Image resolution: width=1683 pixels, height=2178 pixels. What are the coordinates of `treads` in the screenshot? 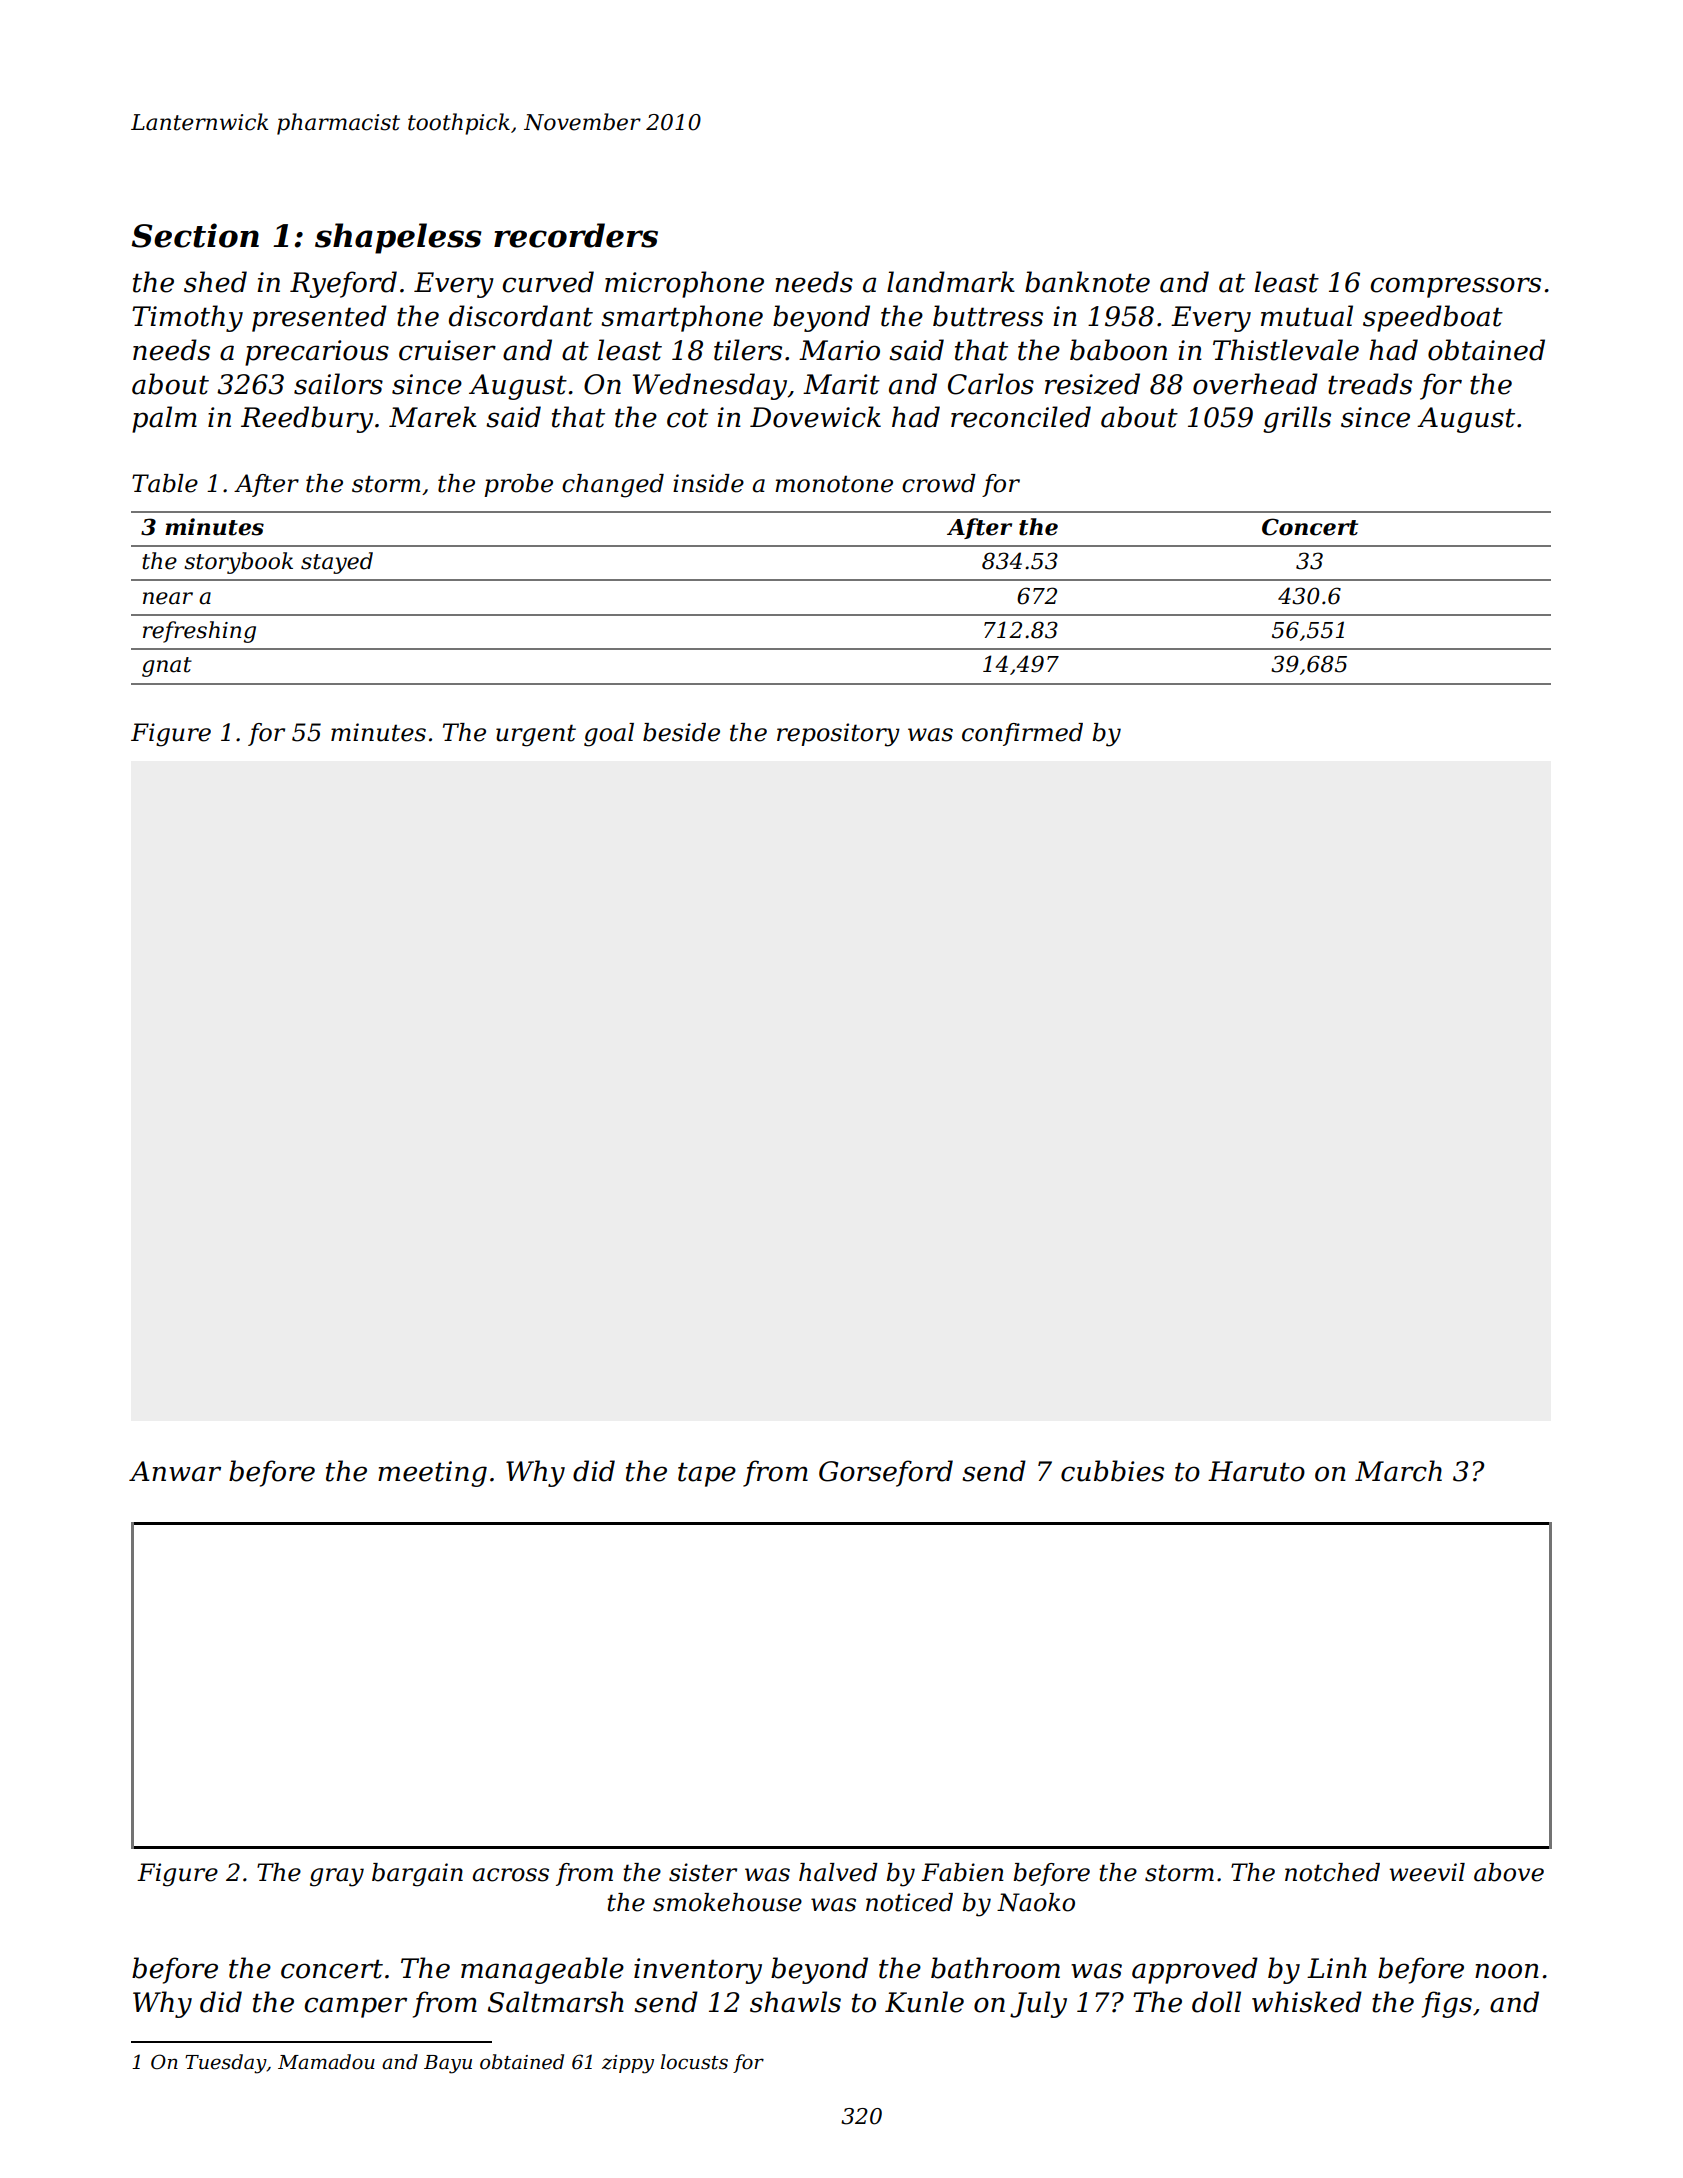 It's located at (1370, 384).
